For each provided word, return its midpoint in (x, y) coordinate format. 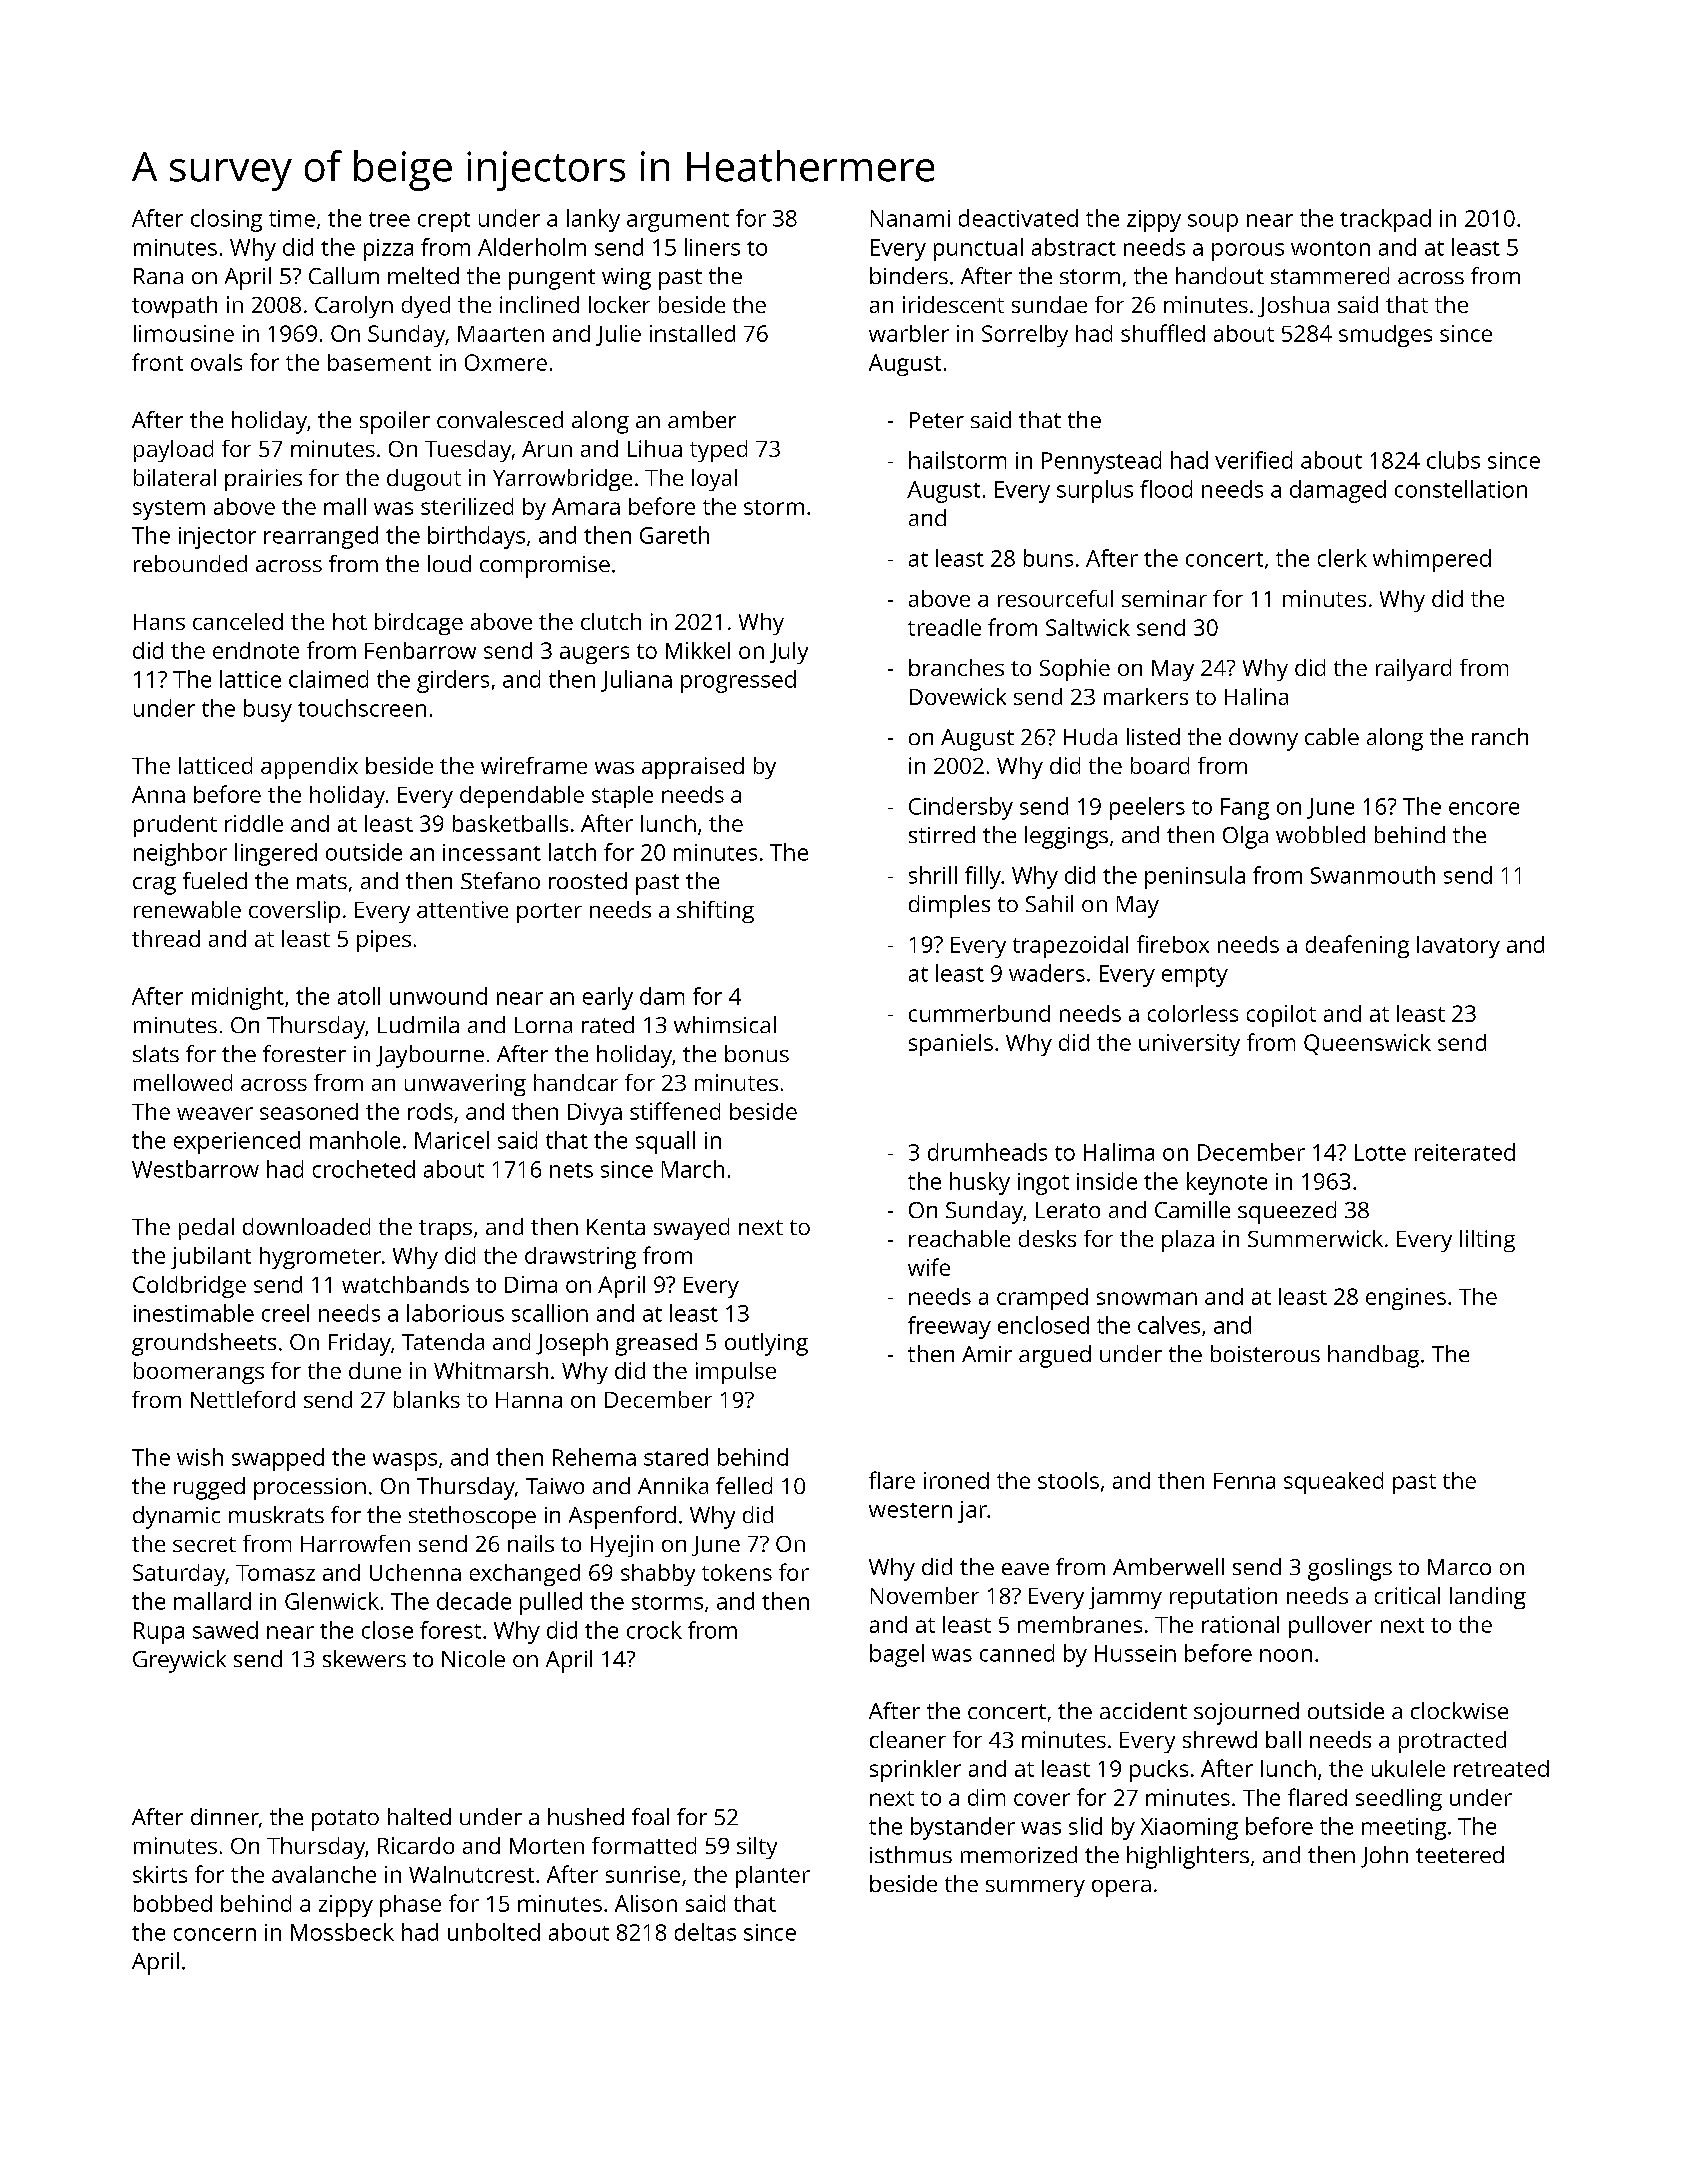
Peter (937, 420)
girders (453, 681)
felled (744, 1485)
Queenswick (1367, 1044)
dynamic (176, 1517)
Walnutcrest (471, 1874)
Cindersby (961, 808)
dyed (426, 307)
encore (1484, 808)
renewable (187, 909)
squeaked (1333, 1483)
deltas (705, 1932)
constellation (1461, 489)
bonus (757, 1053)
